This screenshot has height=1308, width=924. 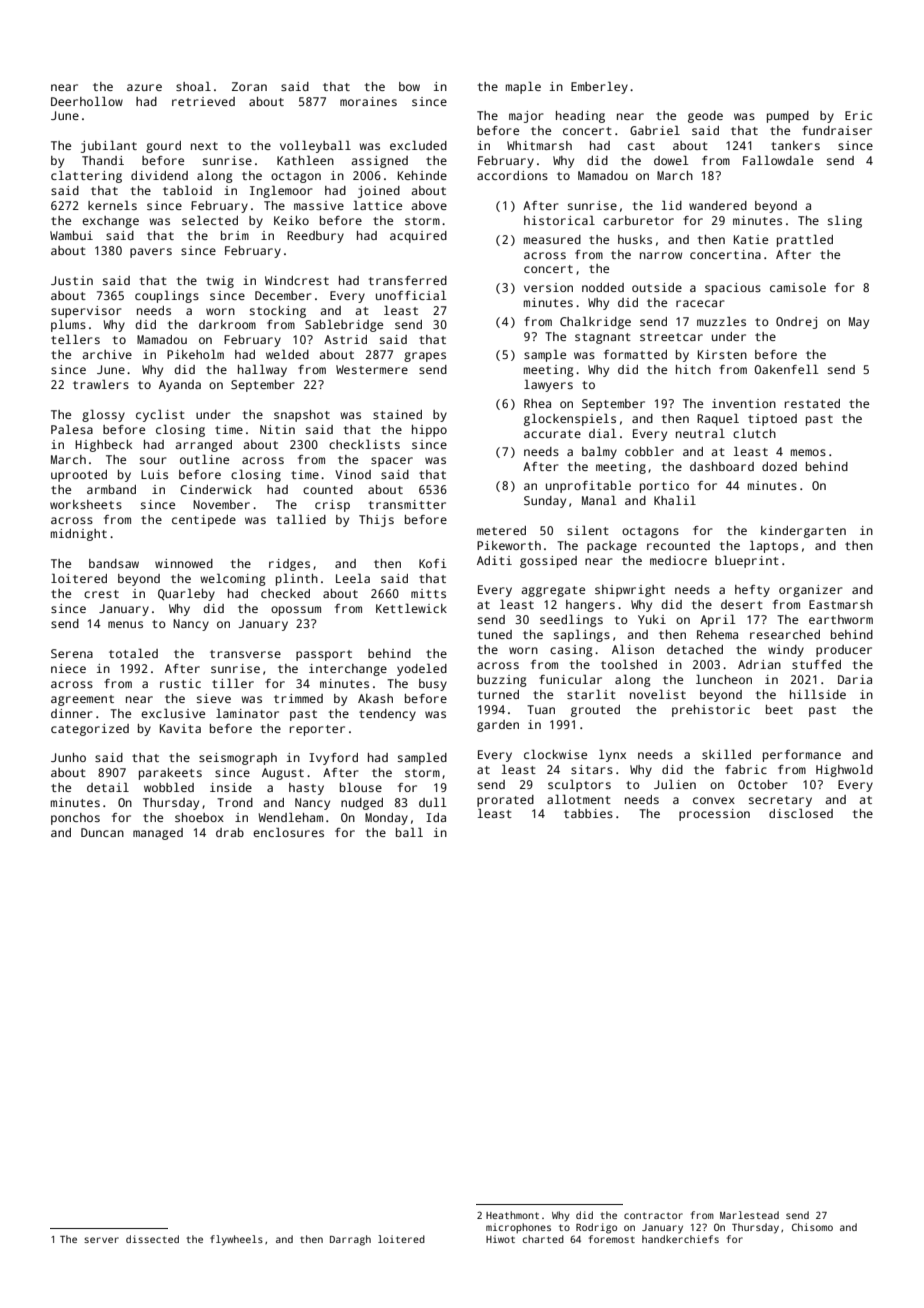 I want to click on tabloid, so click(x=187, y=190).
